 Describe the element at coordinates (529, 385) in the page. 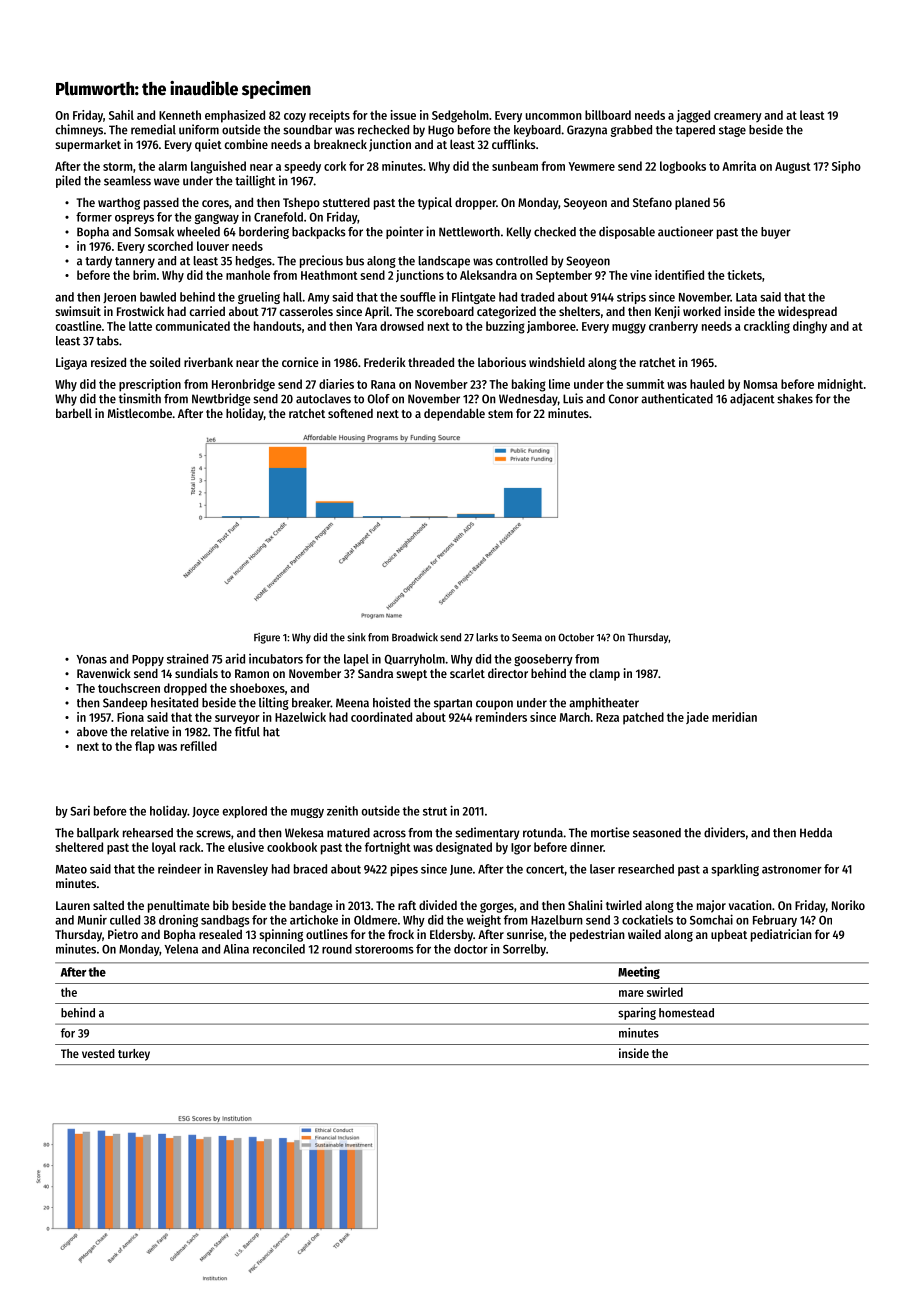

I see `baking` at that location.
